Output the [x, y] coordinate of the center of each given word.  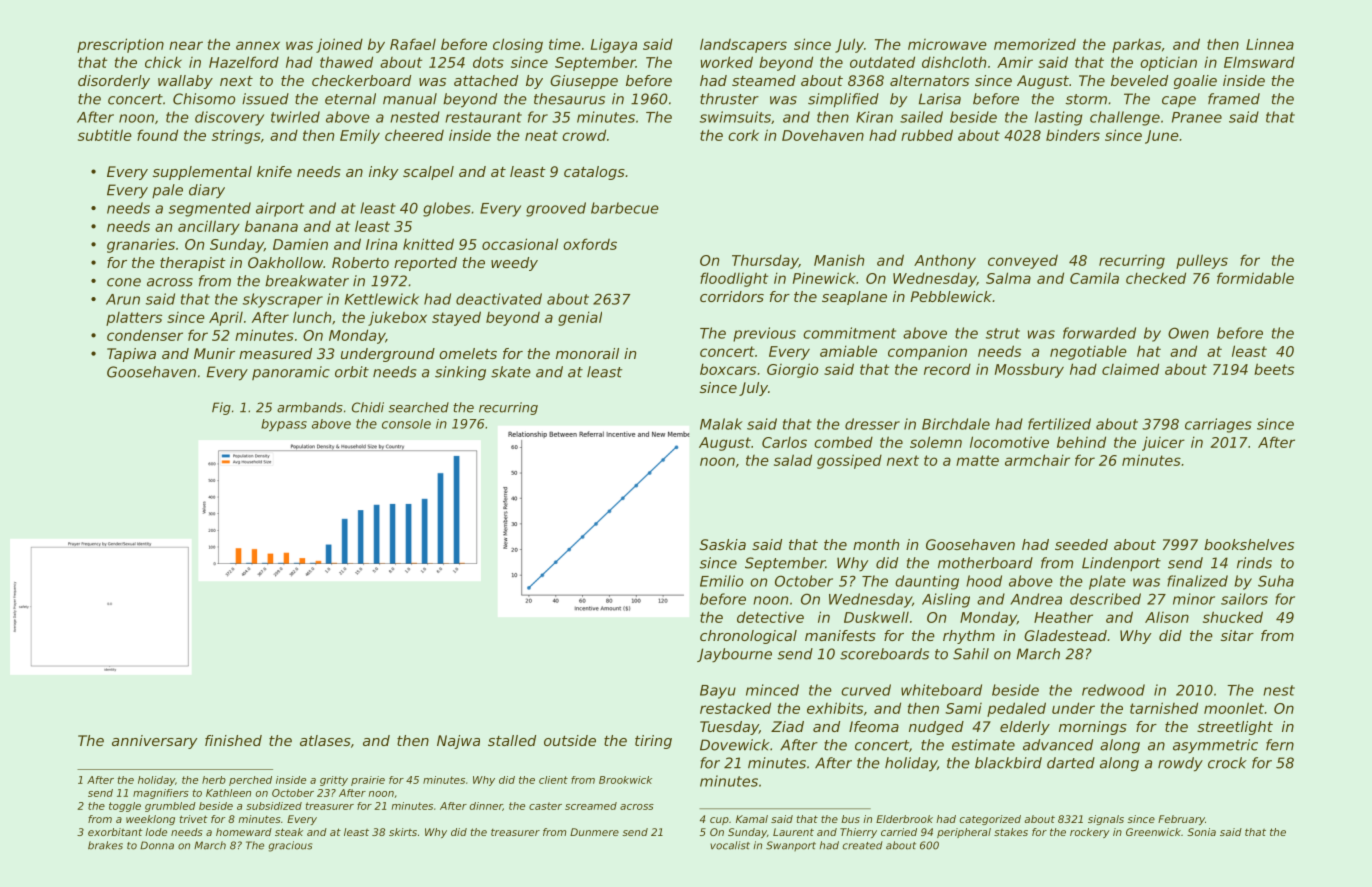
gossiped [849, 461]
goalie [1195, 82]
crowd [584, 135]
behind [1081, 442]
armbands [310, 407]
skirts [403, 832]
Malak [721, 424]
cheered [414, 135]
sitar [1237, 635]
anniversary [155, 742]
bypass [284, 425]
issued [265, 99]
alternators [929, 80]
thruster [729, 99]
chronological [748, 637]
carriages [1218, 425]
